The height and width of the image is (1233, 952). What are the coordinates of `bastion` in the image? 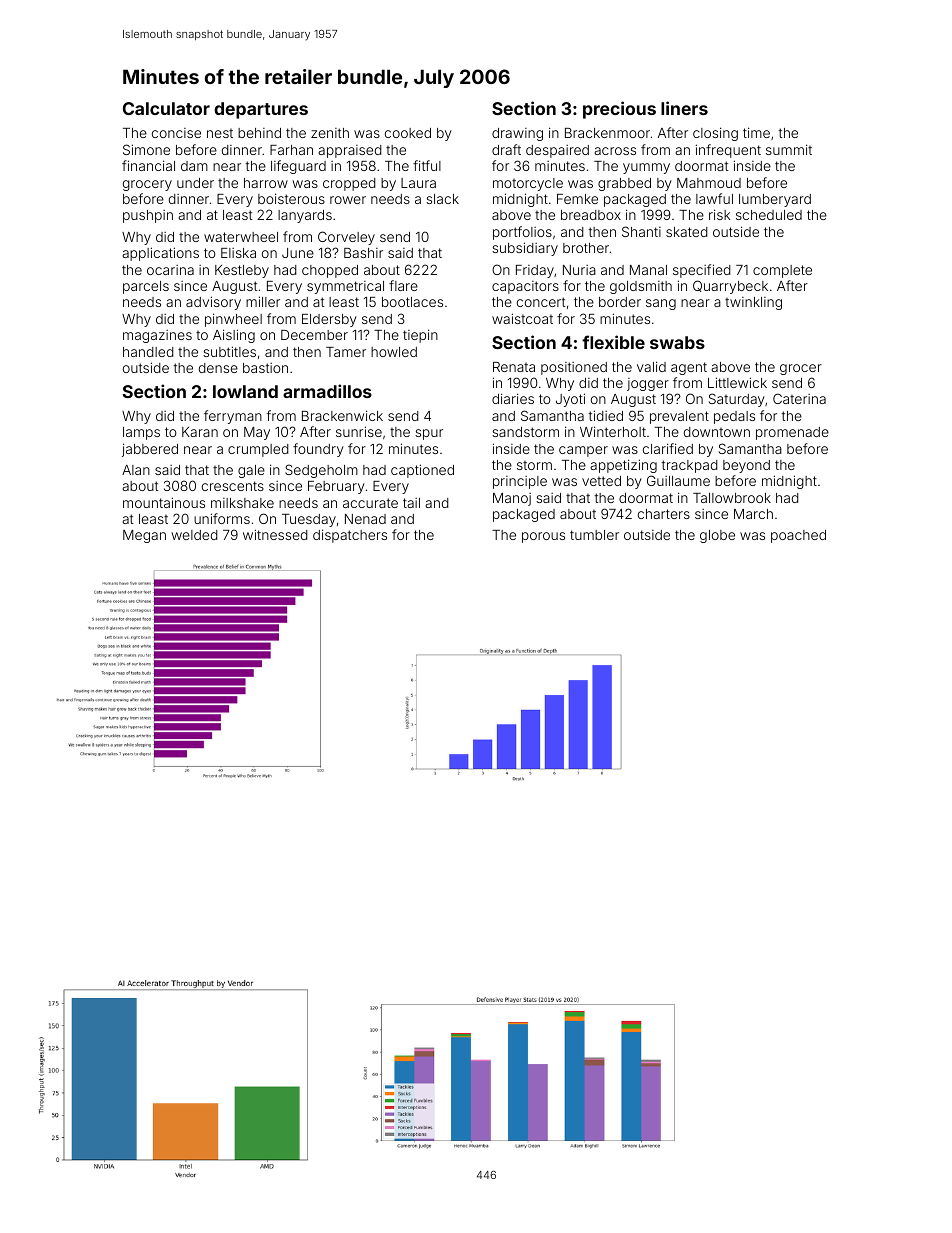 It's located at (265, 368).
